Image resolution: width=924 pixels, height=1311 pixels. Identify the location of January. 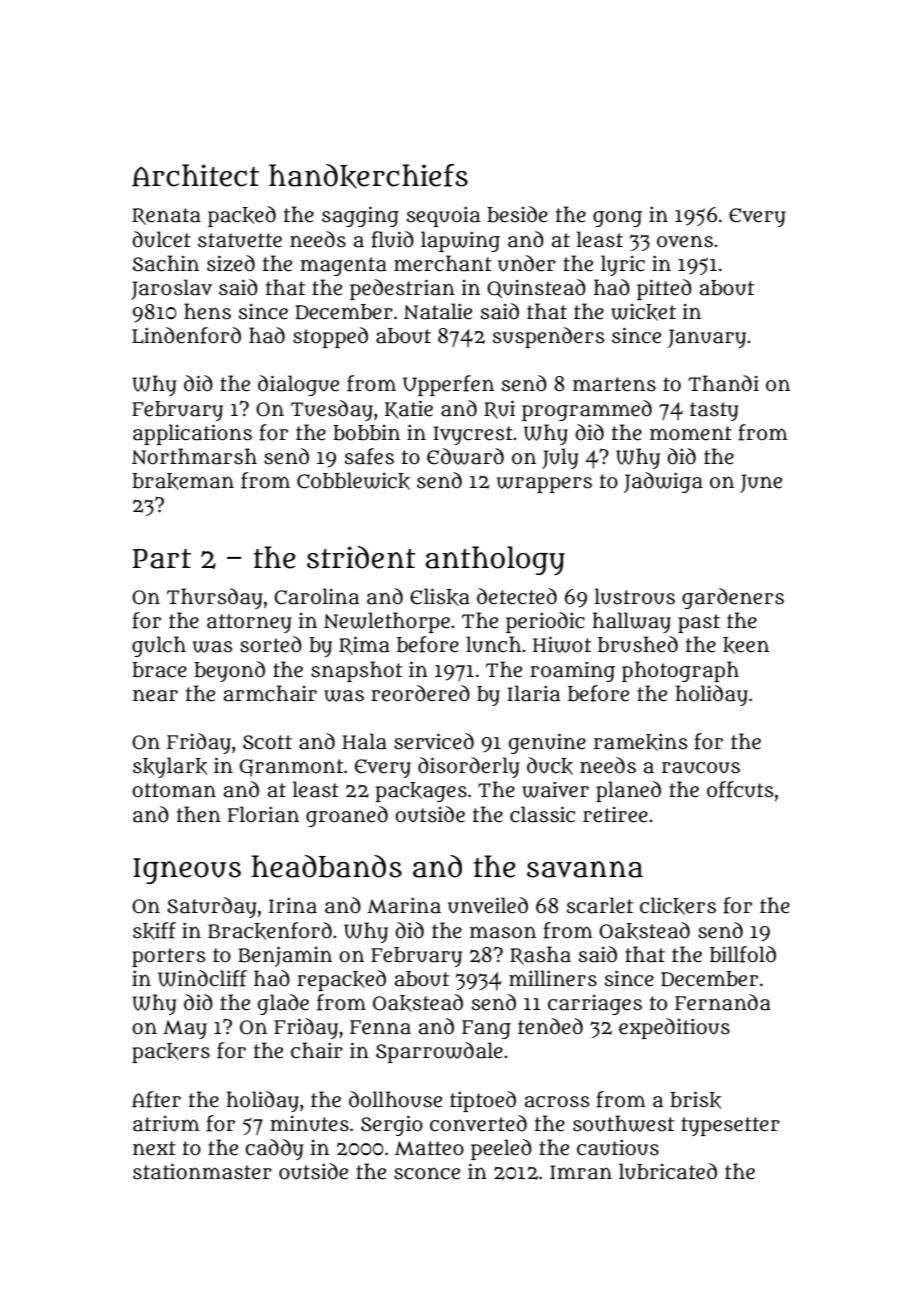
(707, 338).
